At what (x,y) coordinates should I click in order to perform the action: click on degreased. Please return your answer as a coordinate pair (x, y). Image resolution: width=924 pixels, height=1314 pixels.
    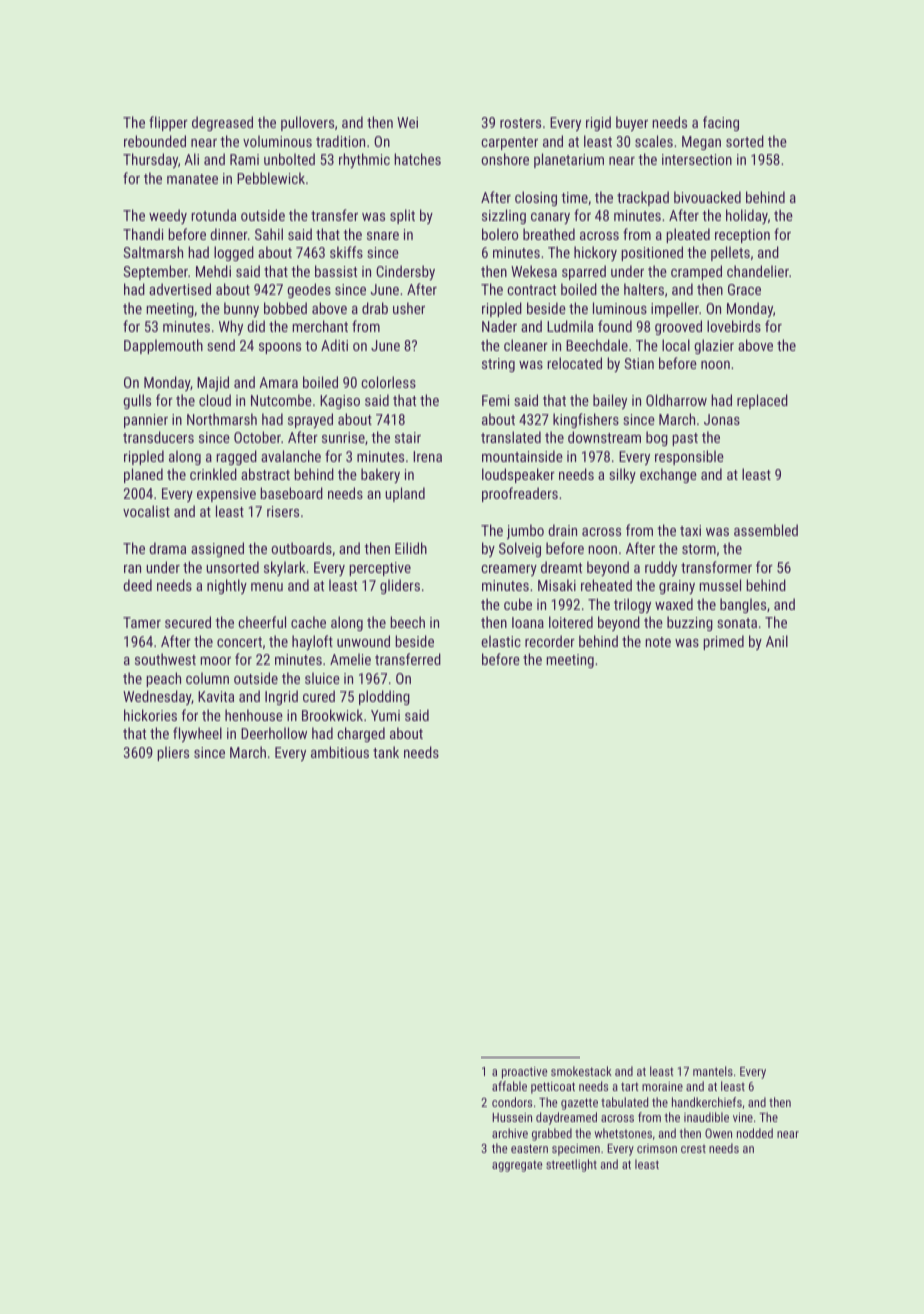
    Looking at the image, I should click on (222, 123).
